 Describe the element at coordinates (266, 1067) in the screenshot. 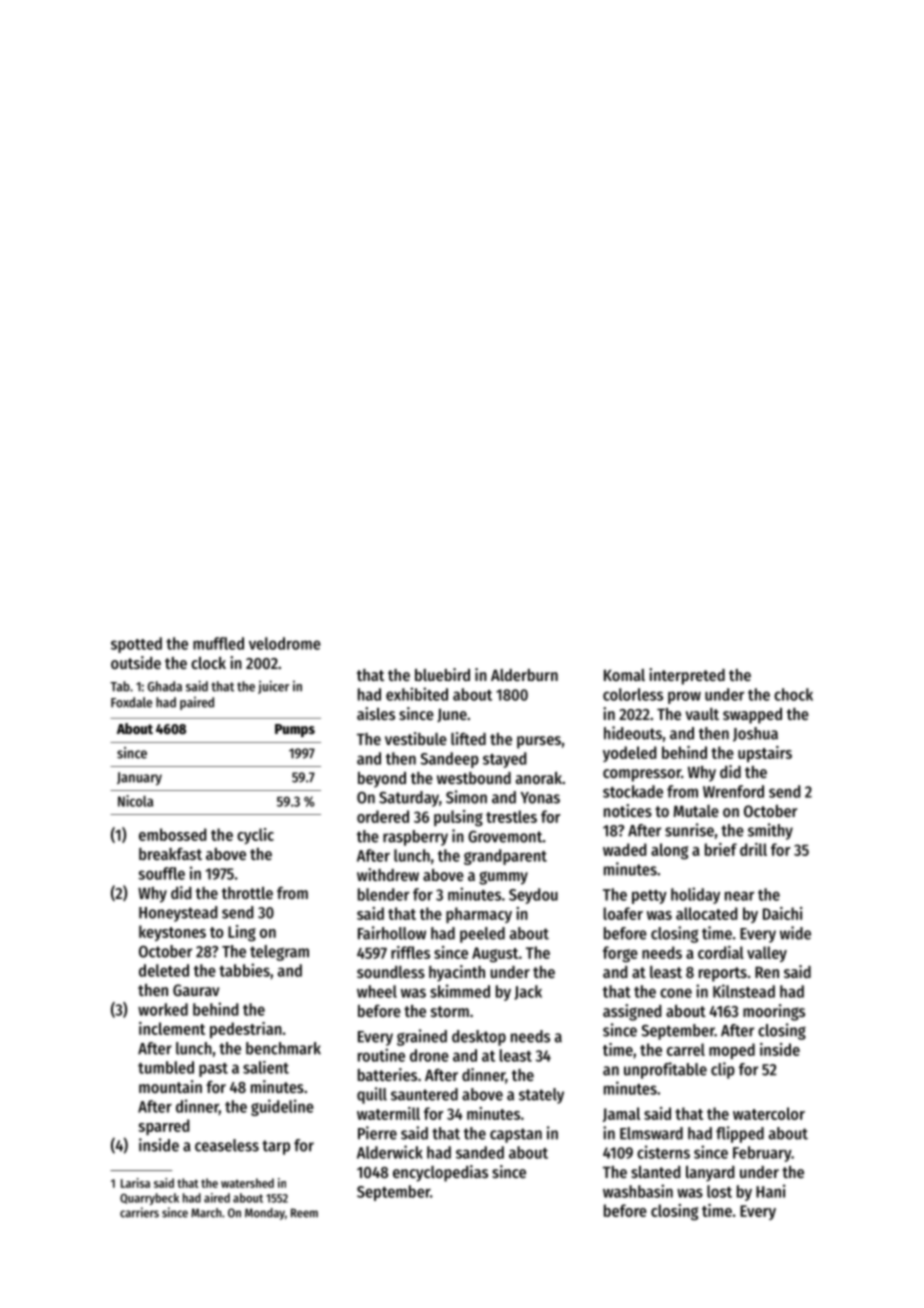

I see `salient` at that location.
